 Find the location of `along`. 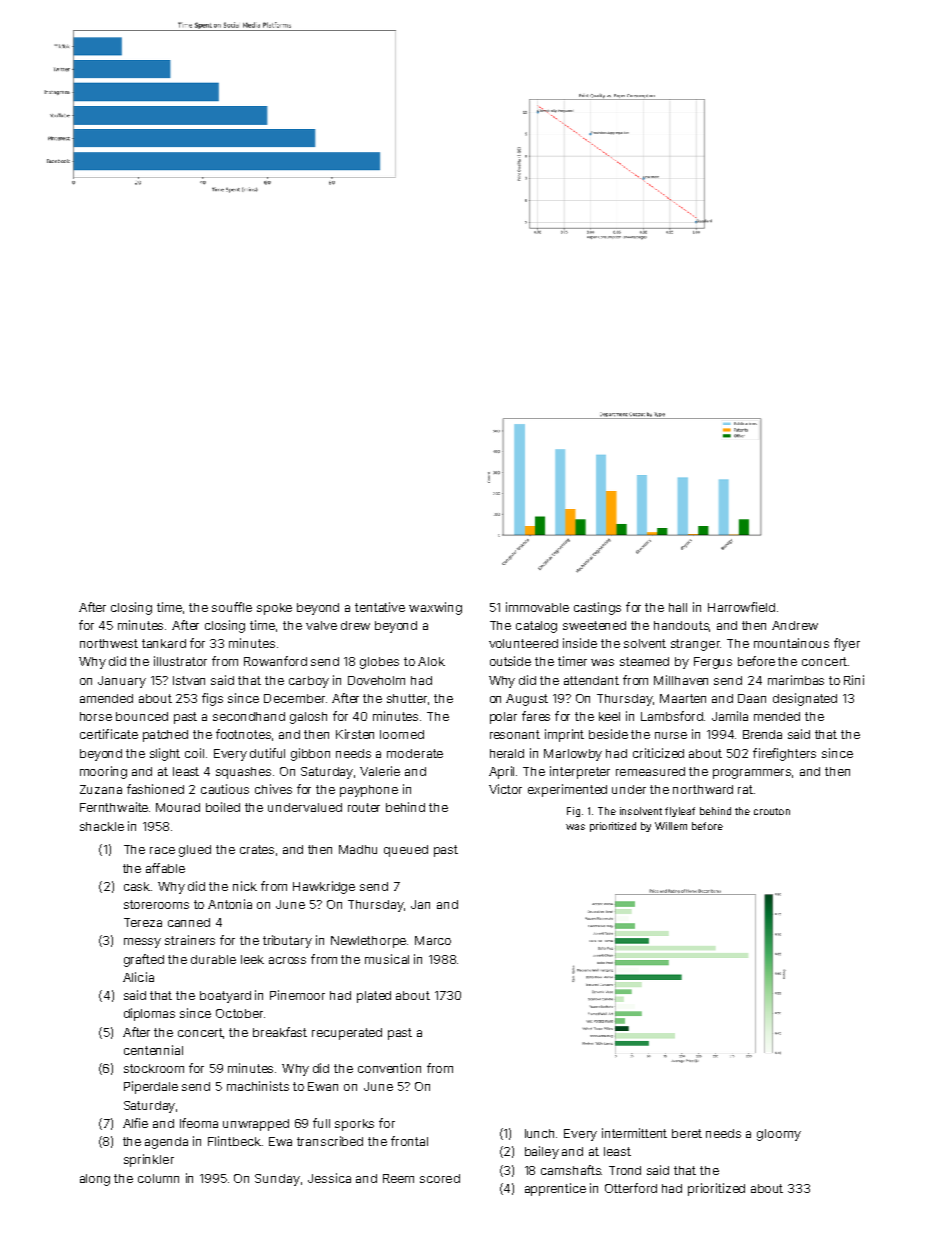

along is located at coordinates (95, 1180).
